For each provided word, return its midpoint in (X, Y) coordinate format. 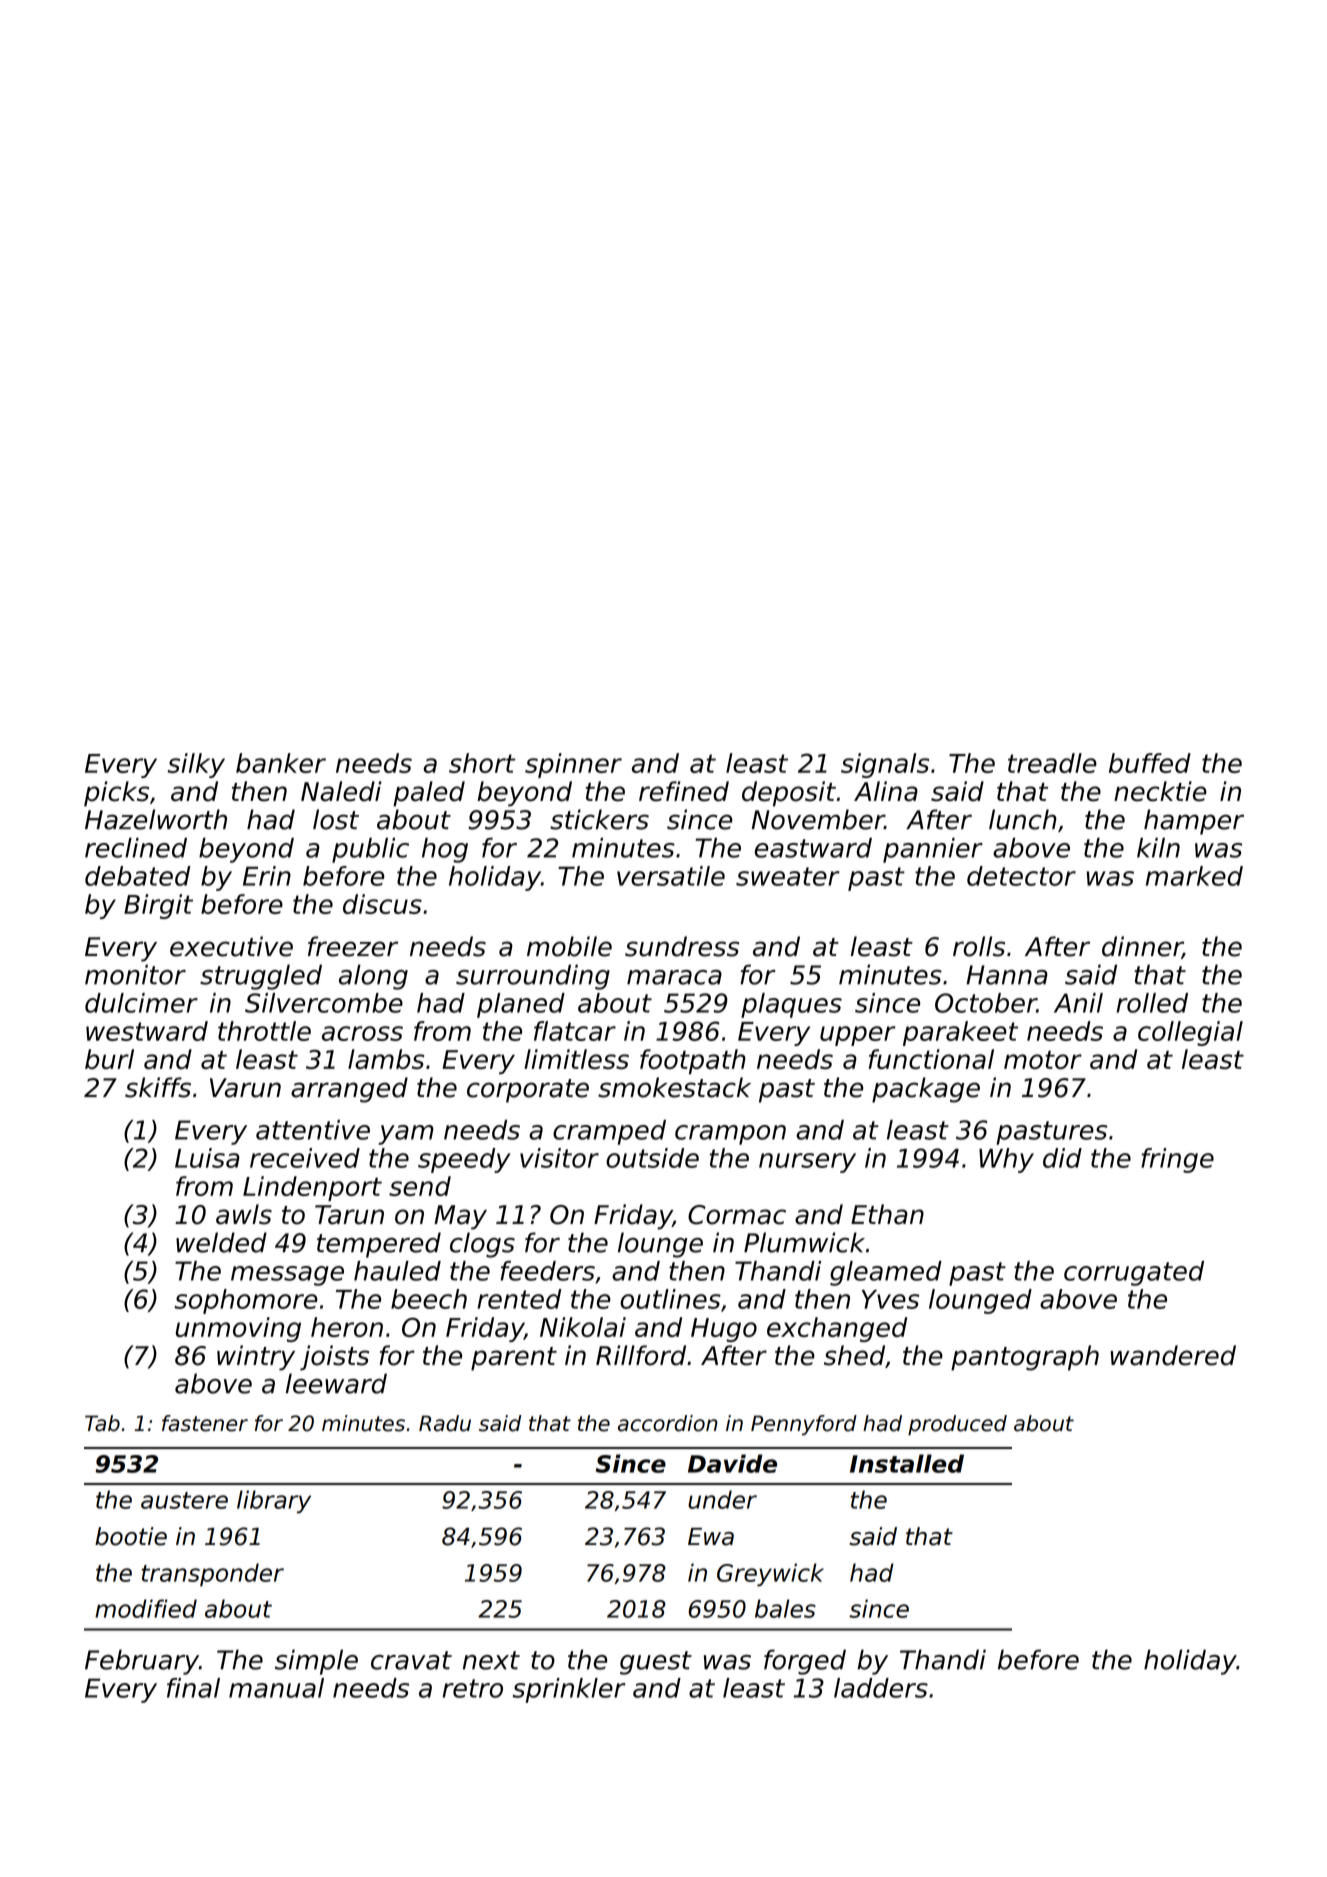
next (491, 1660)
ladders (881, 1688)
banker (281, 763)
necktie (1160, 791)
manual (276, 1688)
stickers (599, 819)
